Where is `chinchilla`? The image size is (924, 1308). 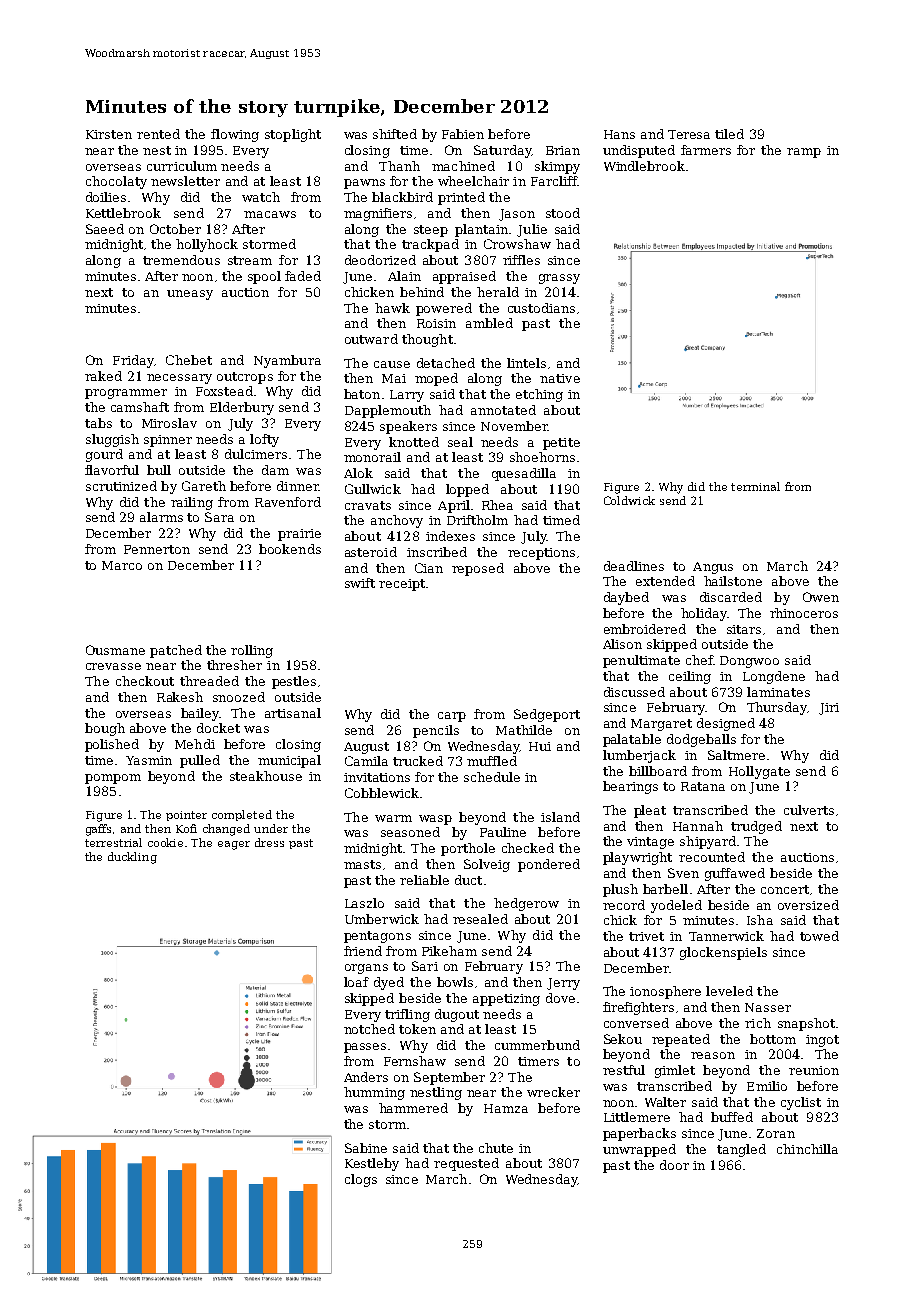
chinchilla is located at coordinates (807, 1149).
